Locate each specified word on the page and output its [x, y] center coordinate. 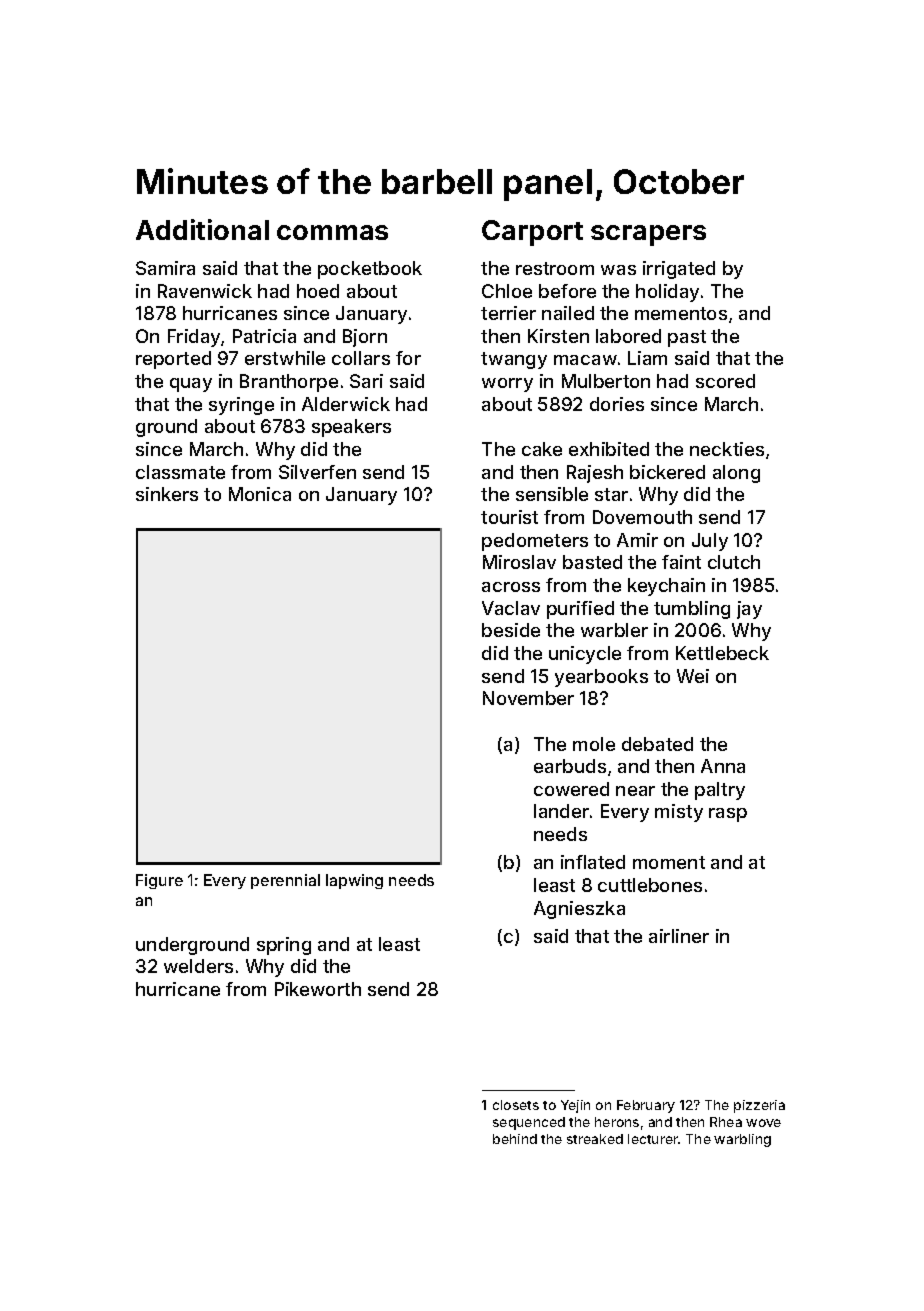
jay [749, 610]
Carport [532, 233]
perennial [285, 881]
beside [511, 630]
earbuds [570, 766]
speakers [351, 428]
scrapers [648, 235]
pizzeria [759, 1106]
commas [332, 232]
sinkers [167, 494]
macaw [585, 360]
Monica [260, 494]
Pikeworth [318, 989]
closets [516, 1105]
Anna [723, 766]
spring [284, 946]
